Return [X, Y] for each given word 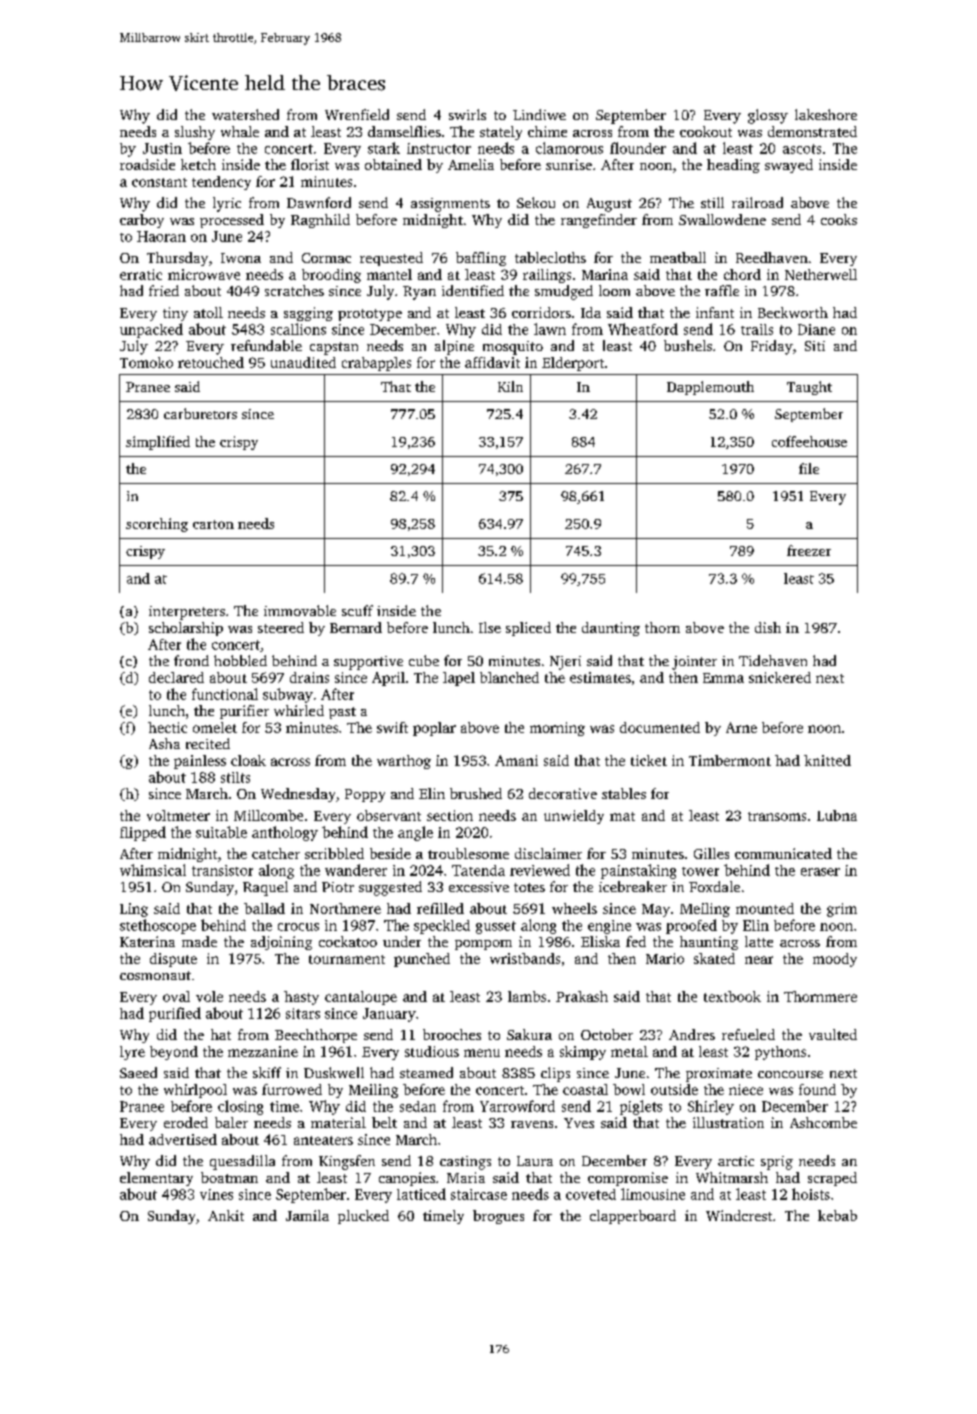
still [712, 202]
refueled [748, 1034]
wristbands [525, 958]
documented [660, 727]
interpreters [187, 613]
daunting [611, 629]
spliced [528, 629]
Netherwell [821, 274]
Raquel [265, 888]
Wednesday [298, 795]
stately [501, 133]
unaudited [303, 362]
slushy [195, 133]
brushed [476, 793]
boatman [229, 1177]
